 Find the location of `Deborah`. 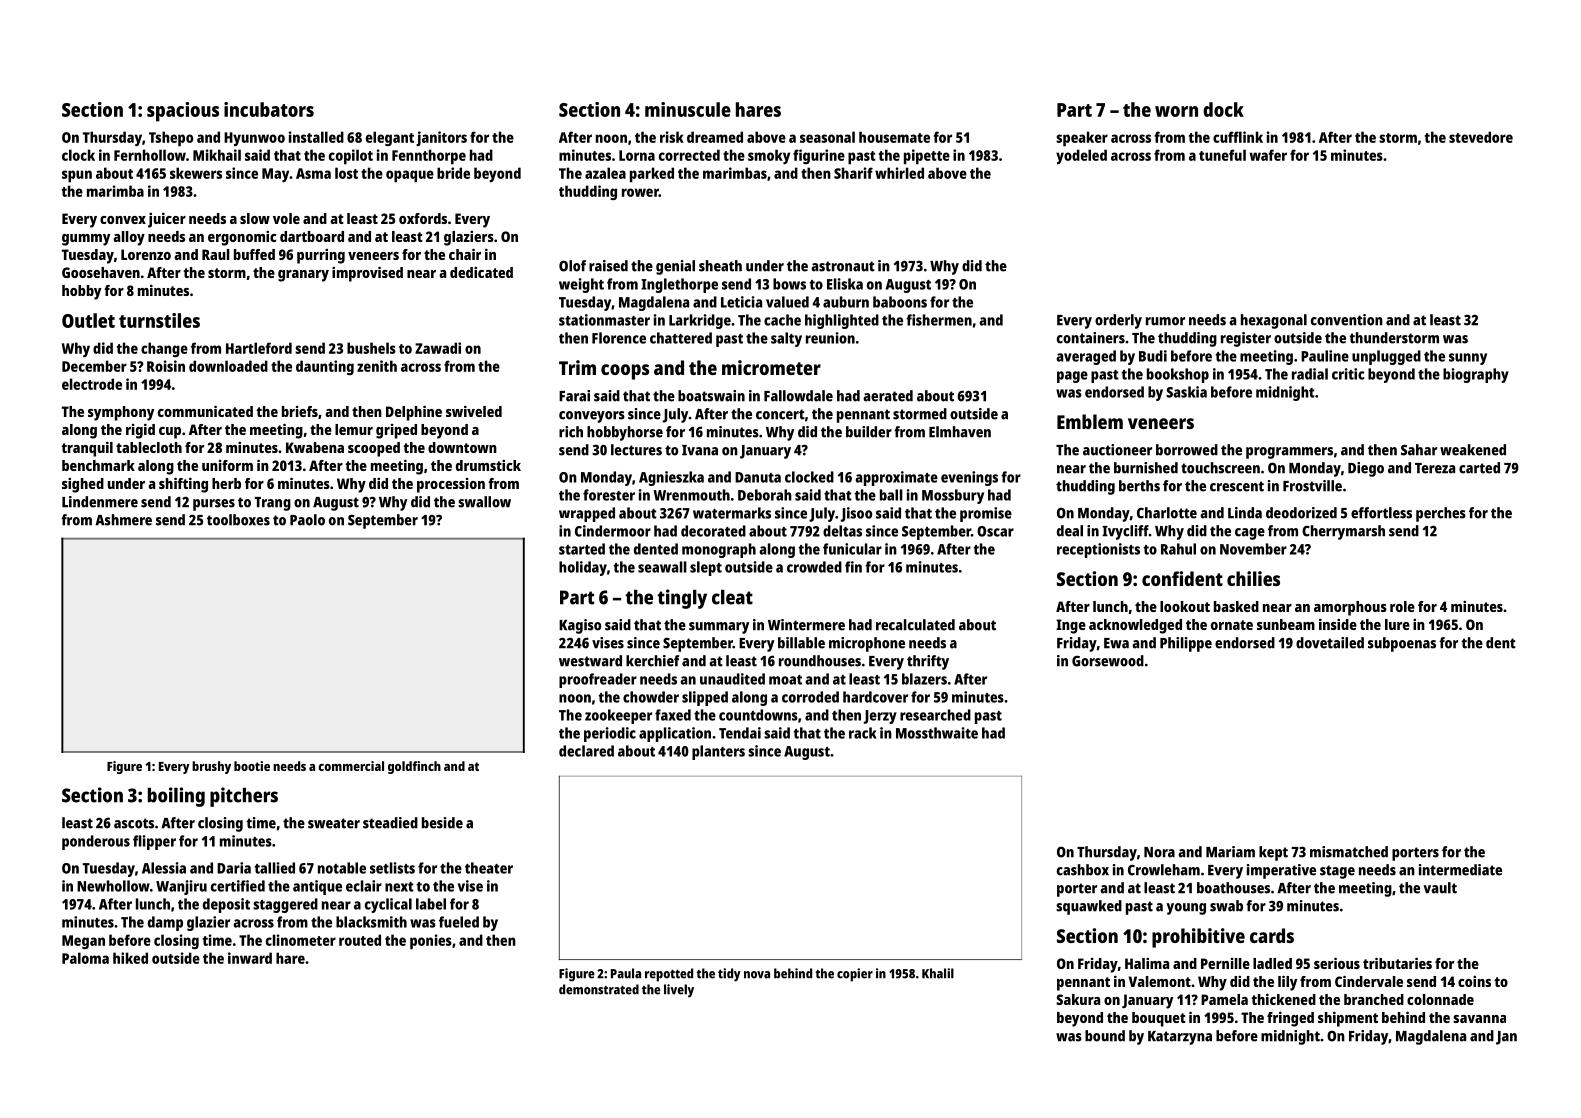

Deborah is located at coordinates (765, 495).
